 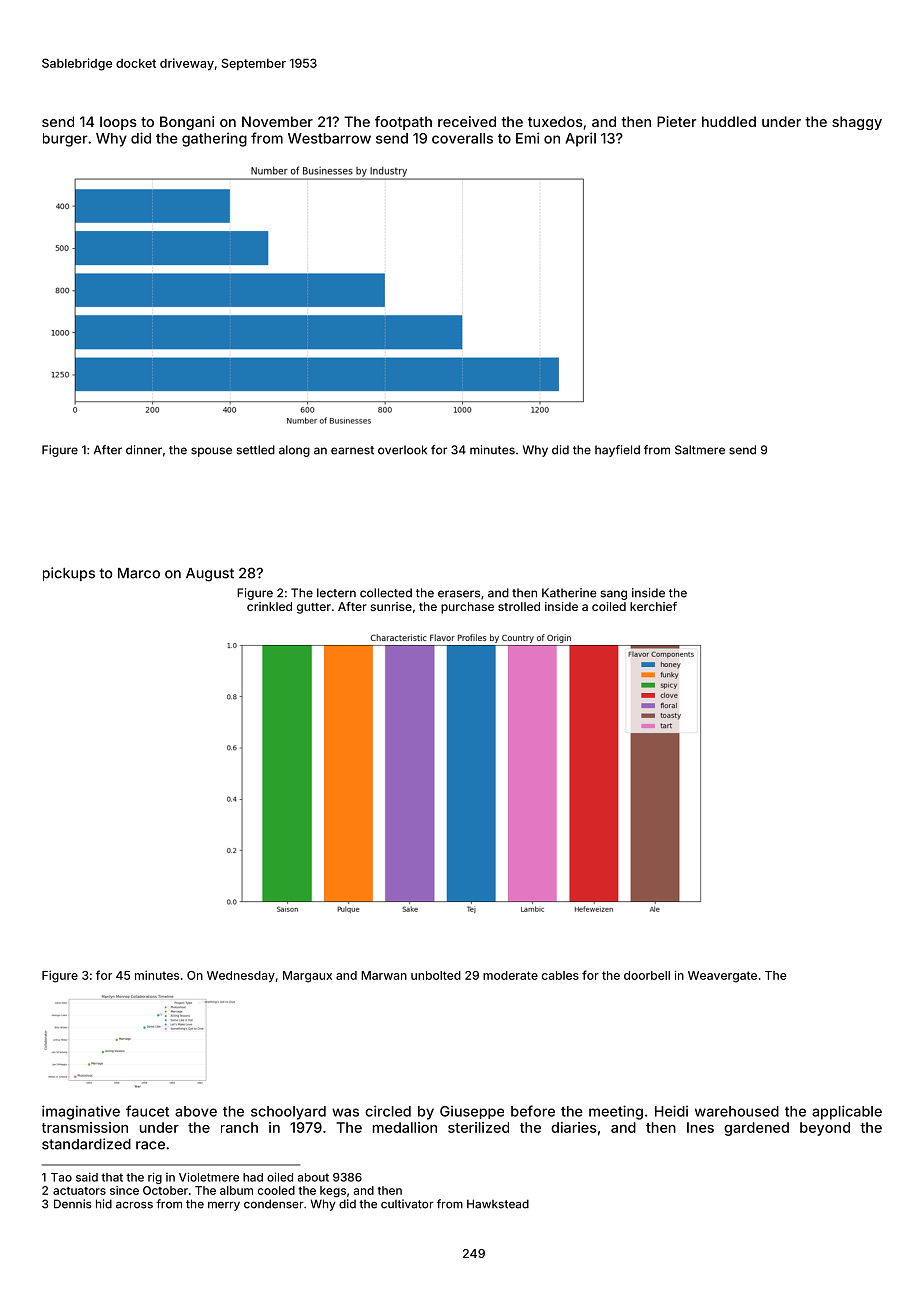 I want to click on Westbarrow, so click(x=329, y=138).
